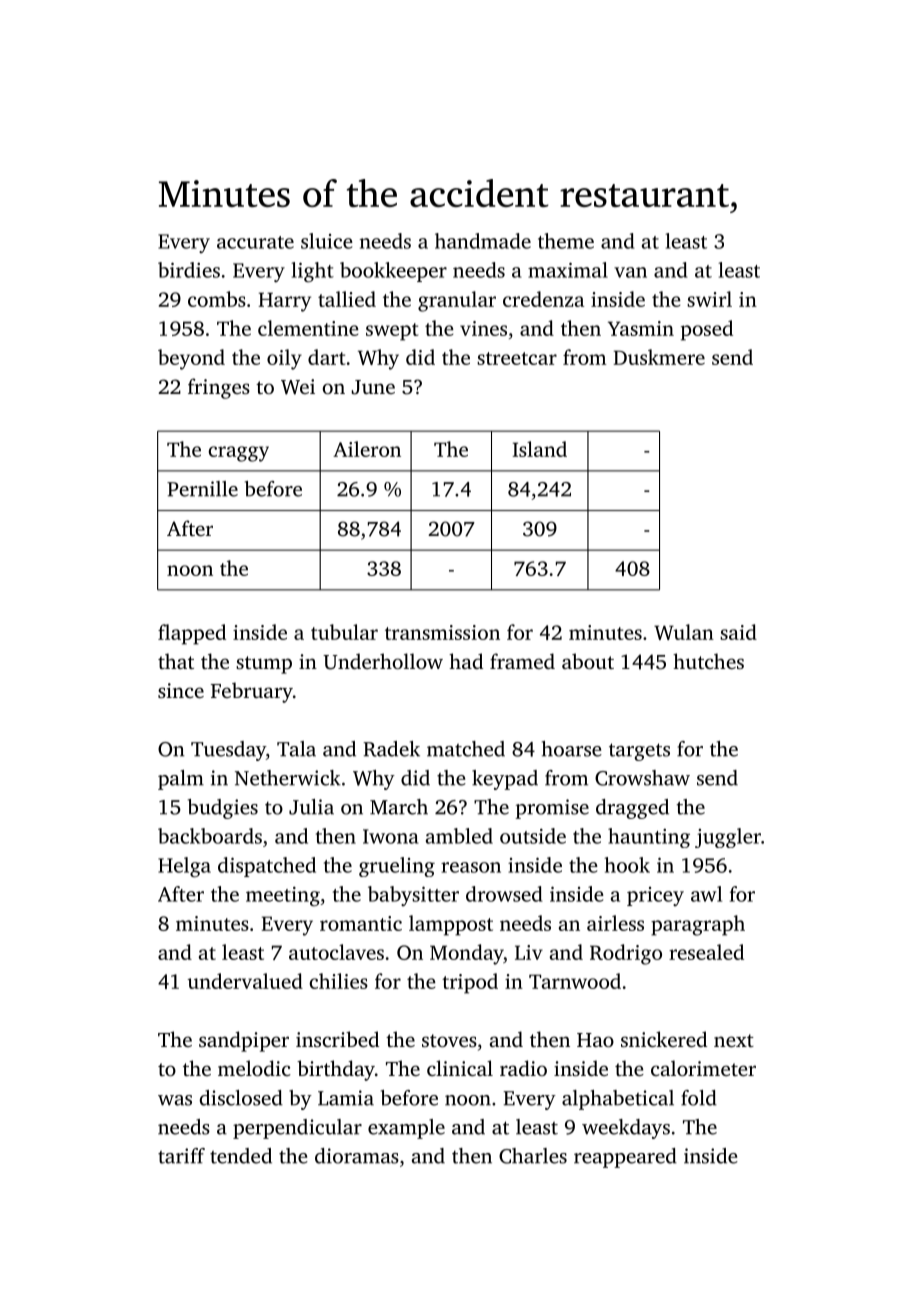  What do you see at coordinates (483, 241) in the screenshot?
I see `handmade` at bounding box center [483, 241].
